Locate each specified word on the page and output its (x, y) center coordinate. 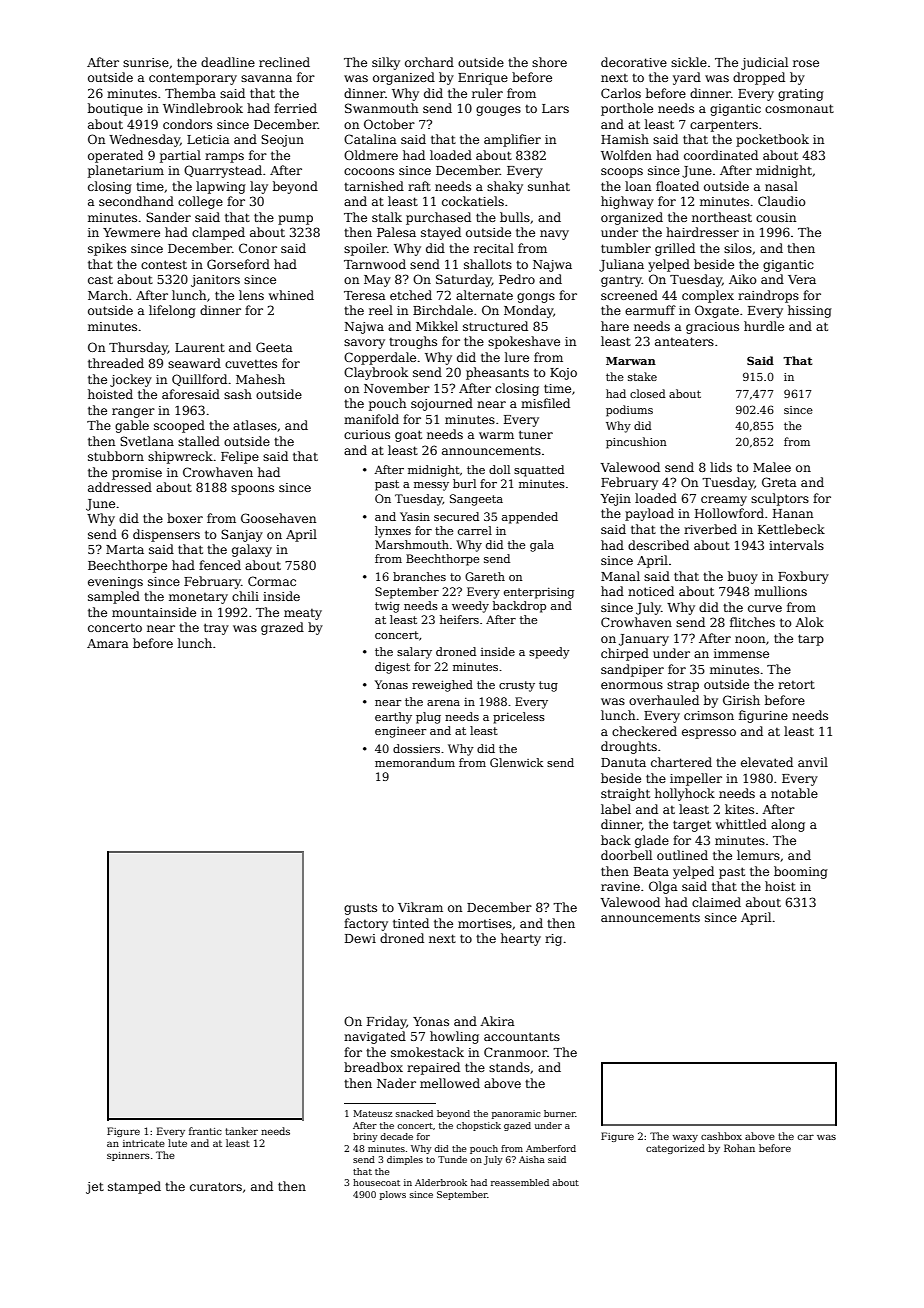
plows (393, 1195)
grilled (675, 249)
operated (115, 156)
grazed (282, 628)
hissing (810, 311)
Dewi (360, 938)
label (616, 809)
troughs (413, 342)
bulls (515, 217)
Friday (387, 1022)
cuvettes (251, 364)
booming (801, 872)
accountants (522, 1036)
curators (216, 1186)
